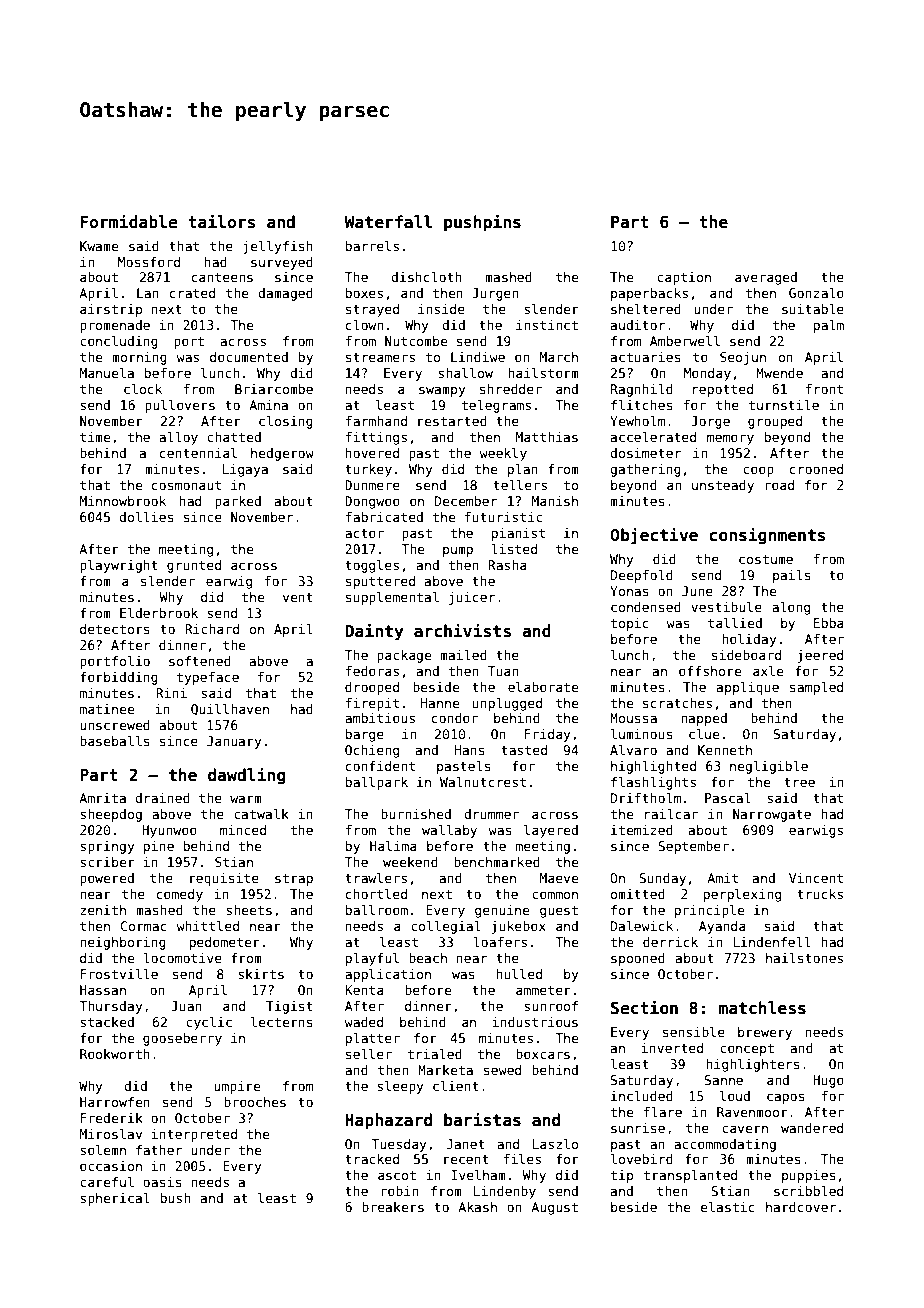 Image resolution: width=924 pixels, height=1308 pixels. What do you see at coordinates (791, 608) in the screenshot?
I see `along` at bounding box center [791, 608].
